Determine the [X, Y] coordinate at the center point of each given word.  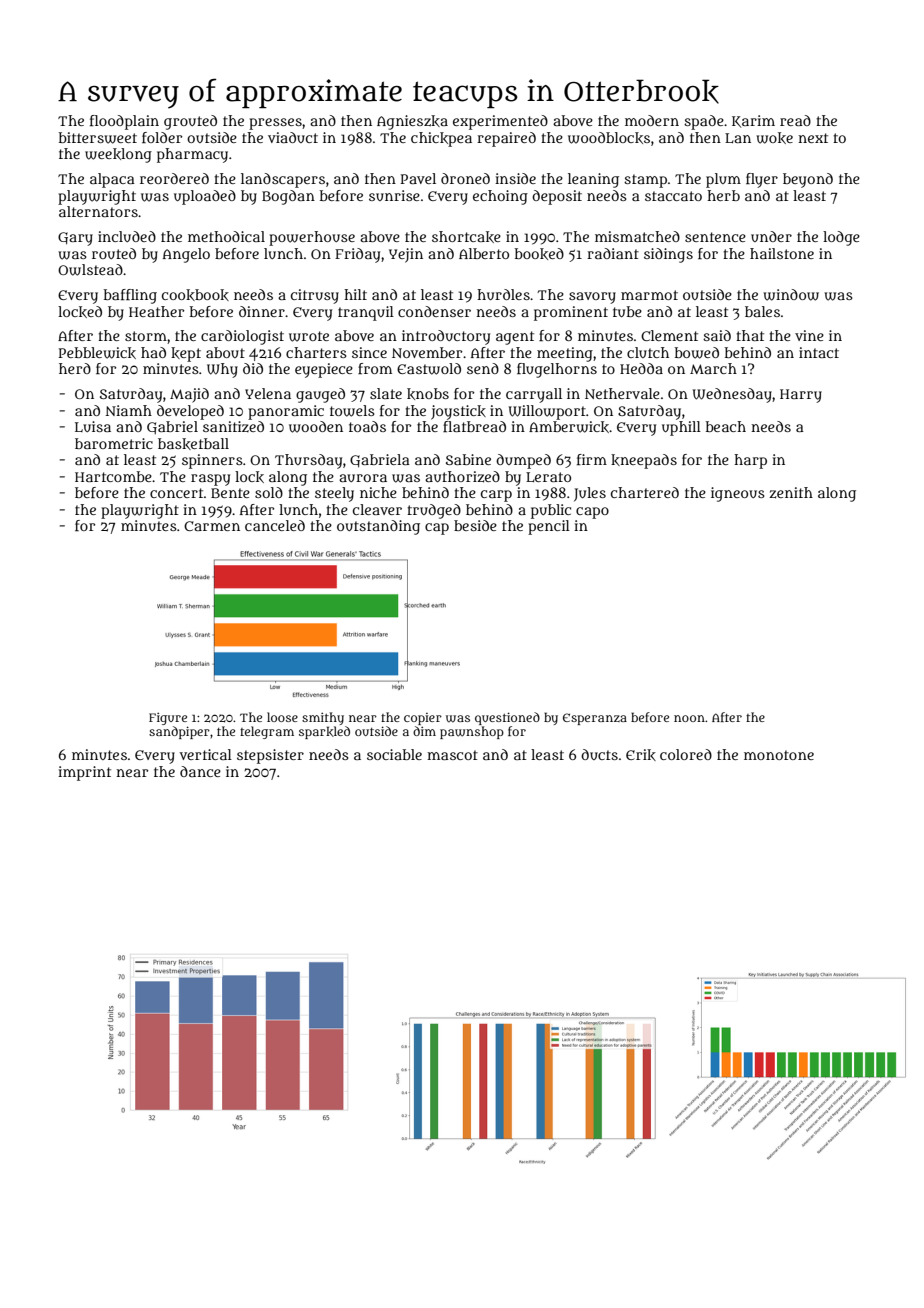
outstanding [378, 527]
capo [592, 513]
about [225, 352]
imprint [84, 773]
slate [386, 393]
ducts [599, 754]
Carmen [212, 526]
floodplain [124, 122]
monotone [779, 755]
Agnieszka [412, 122]
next [813, 138]
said [717, 335]
